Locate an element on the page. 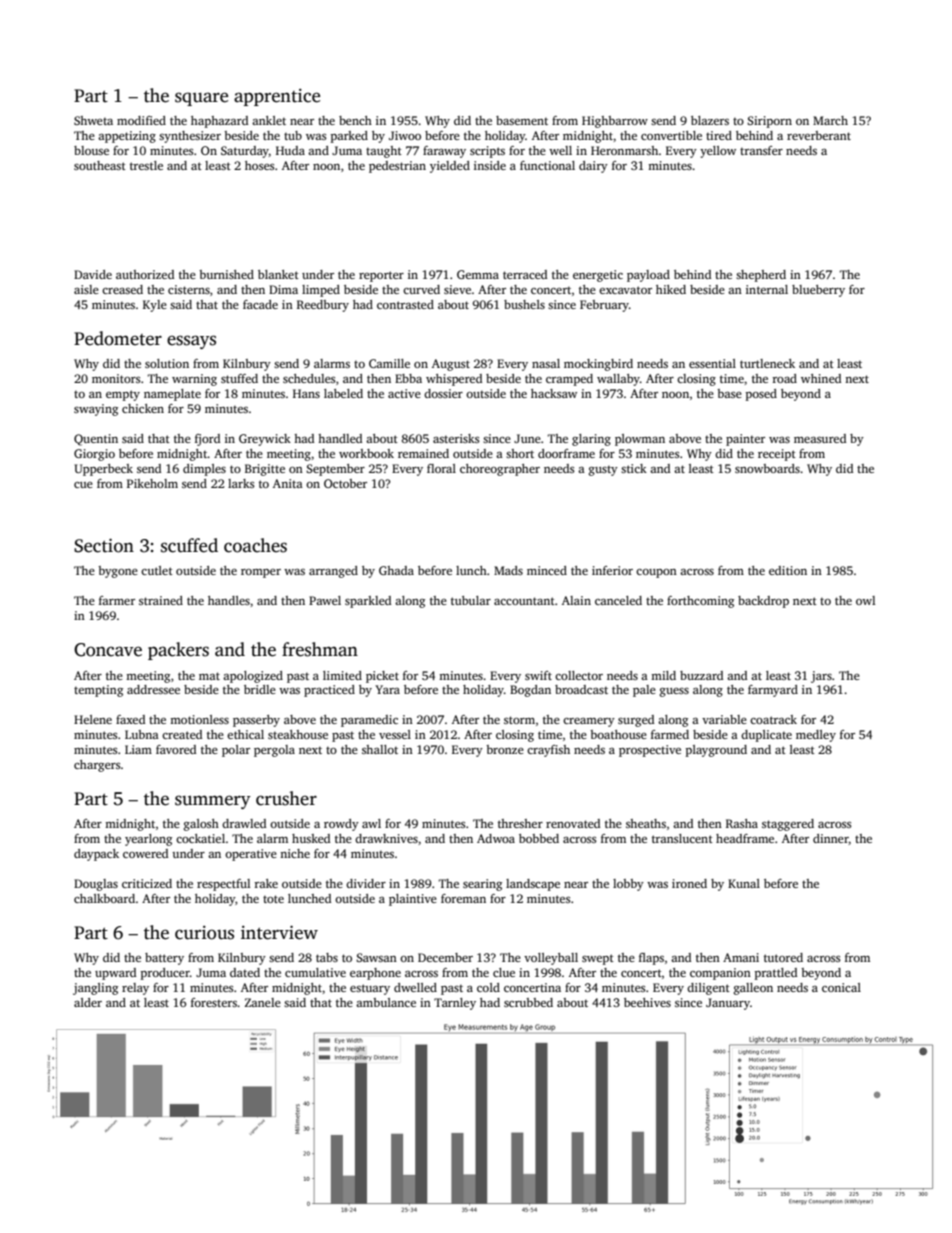  blanket is located at coordinates (278, 274).
